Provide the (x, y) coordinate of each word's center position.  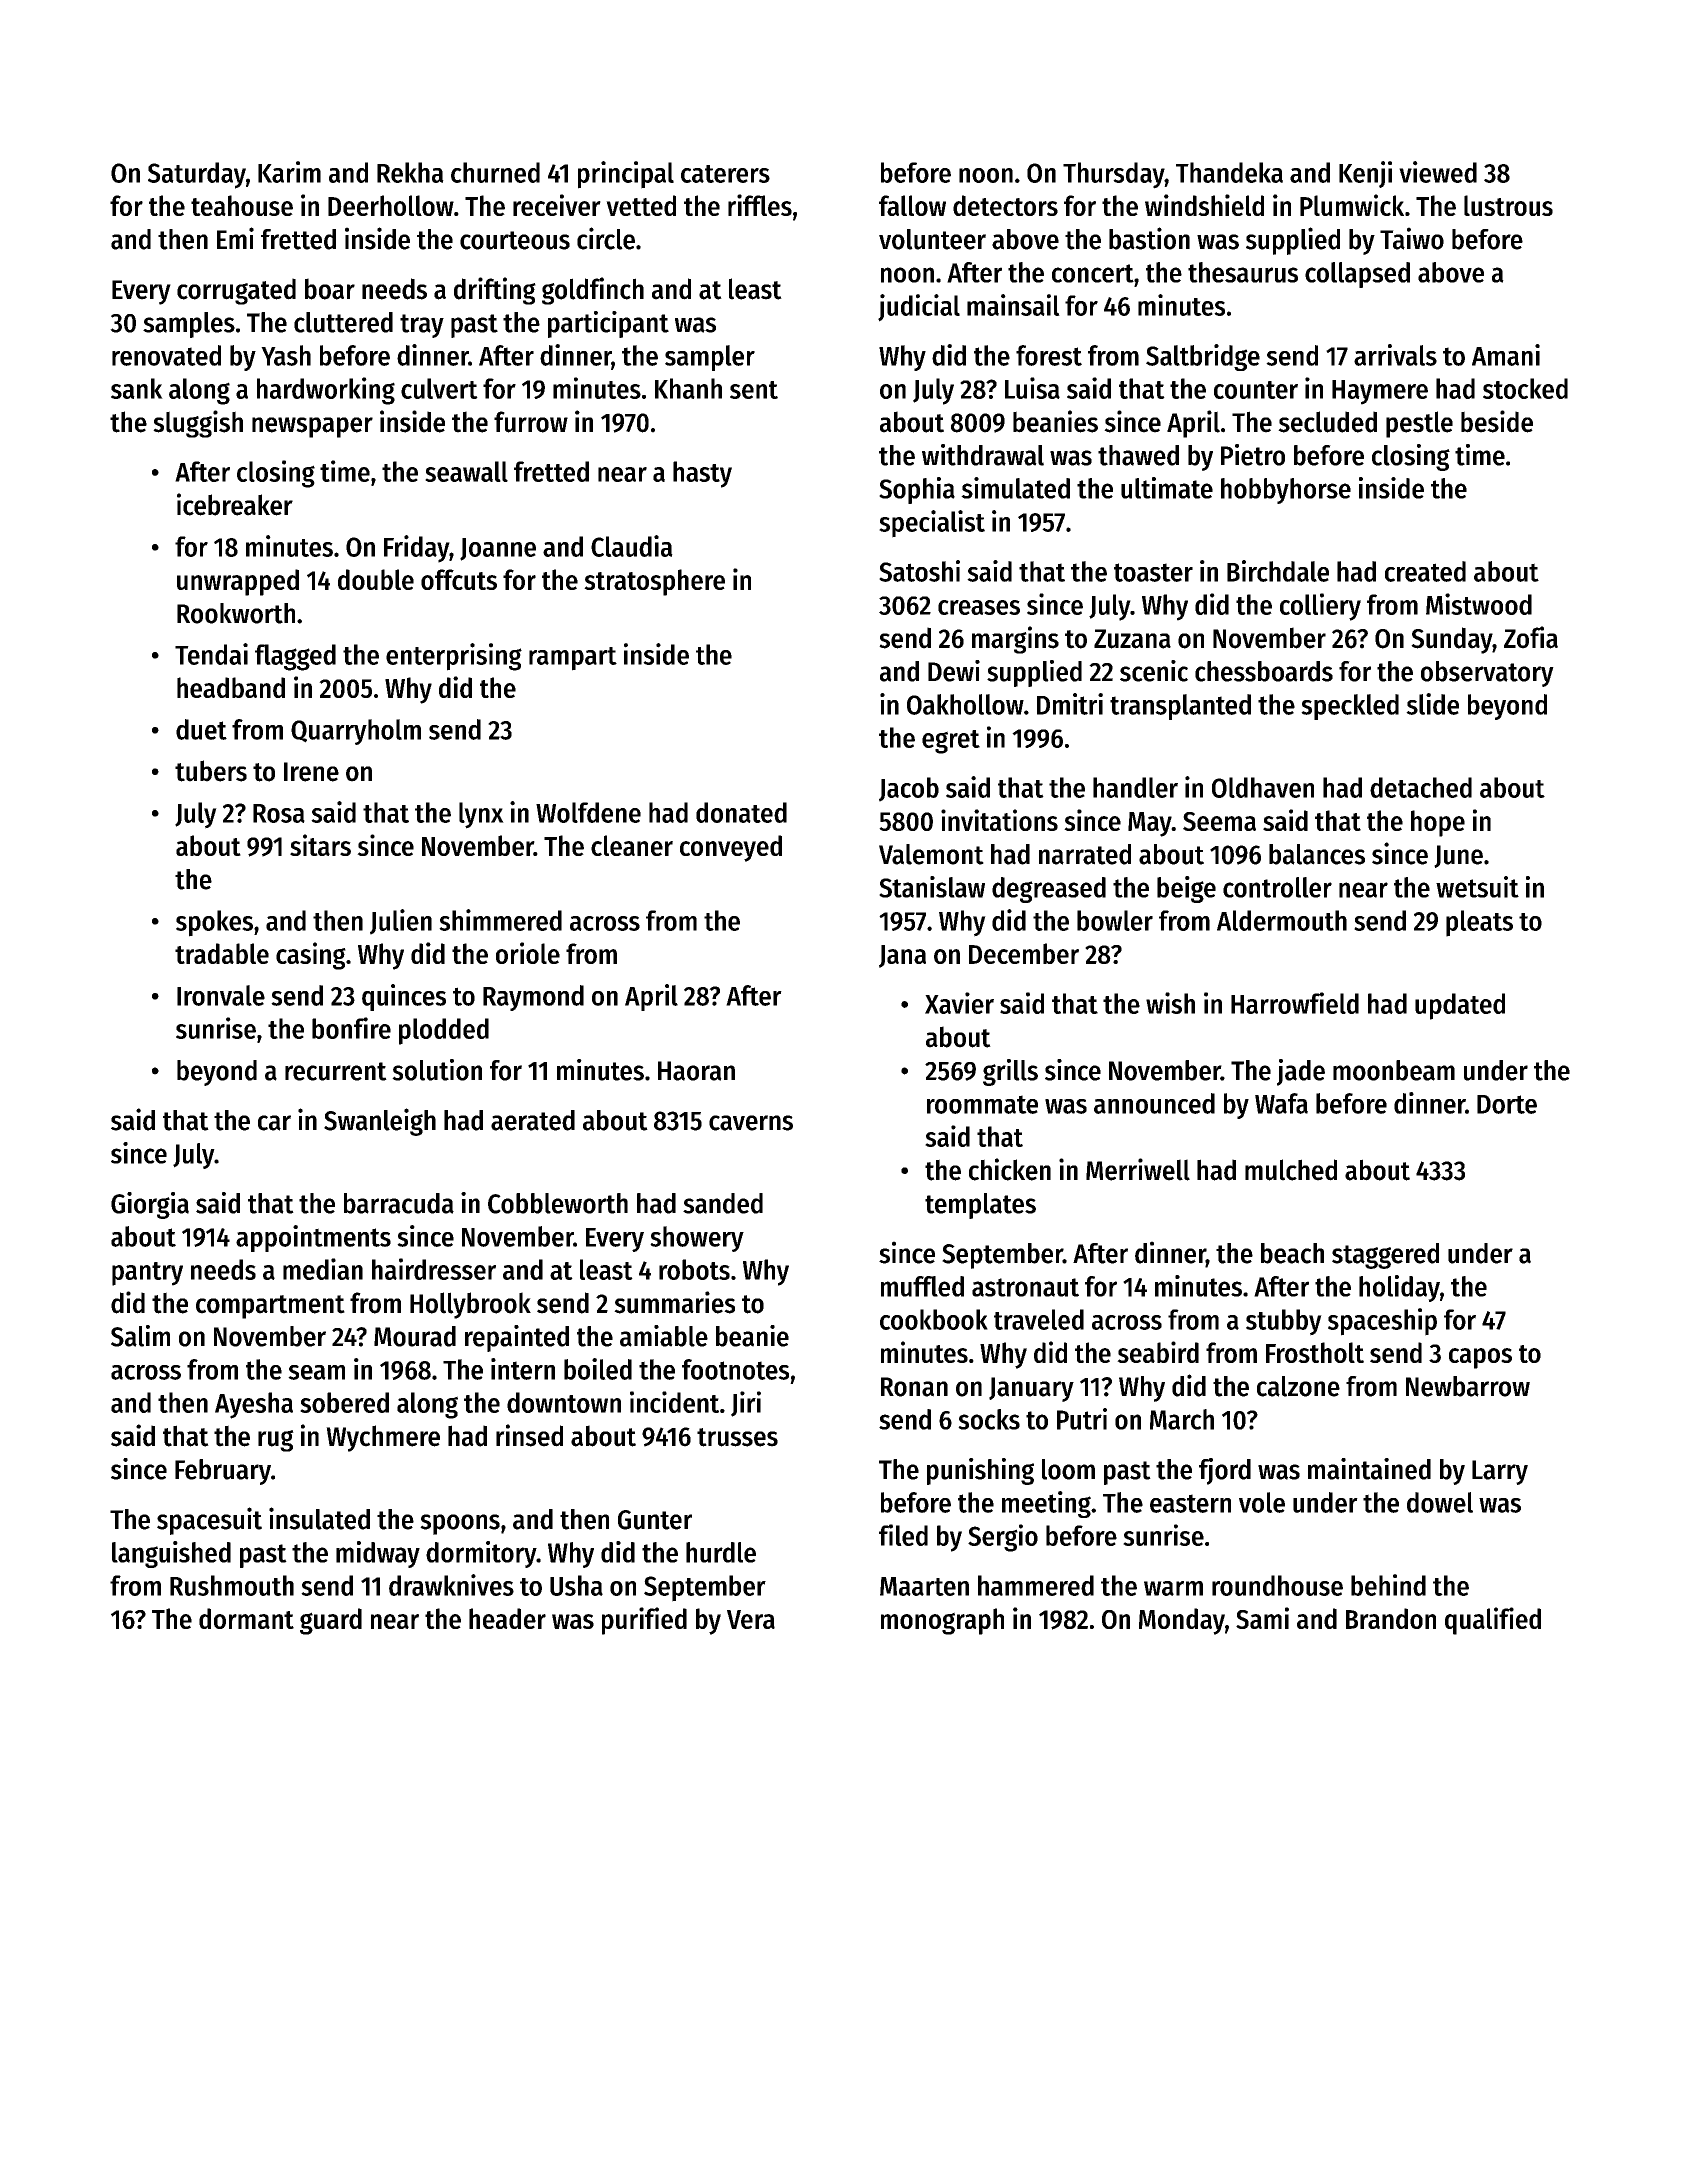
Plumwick (1352, 205)
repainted (517, 1338)
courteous (515, 240)
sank (137, 388)
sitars (320, 845)
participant (608, 324)
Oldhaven (1263, 787)
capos (1480, 1358)
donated (741, 812)
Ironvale (221, 995)
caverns (751, 1123)
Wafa (1281, 1103)
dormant (246, 1618)
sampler (710, 358)
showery (697, 1239)
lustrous (1508, 205)
